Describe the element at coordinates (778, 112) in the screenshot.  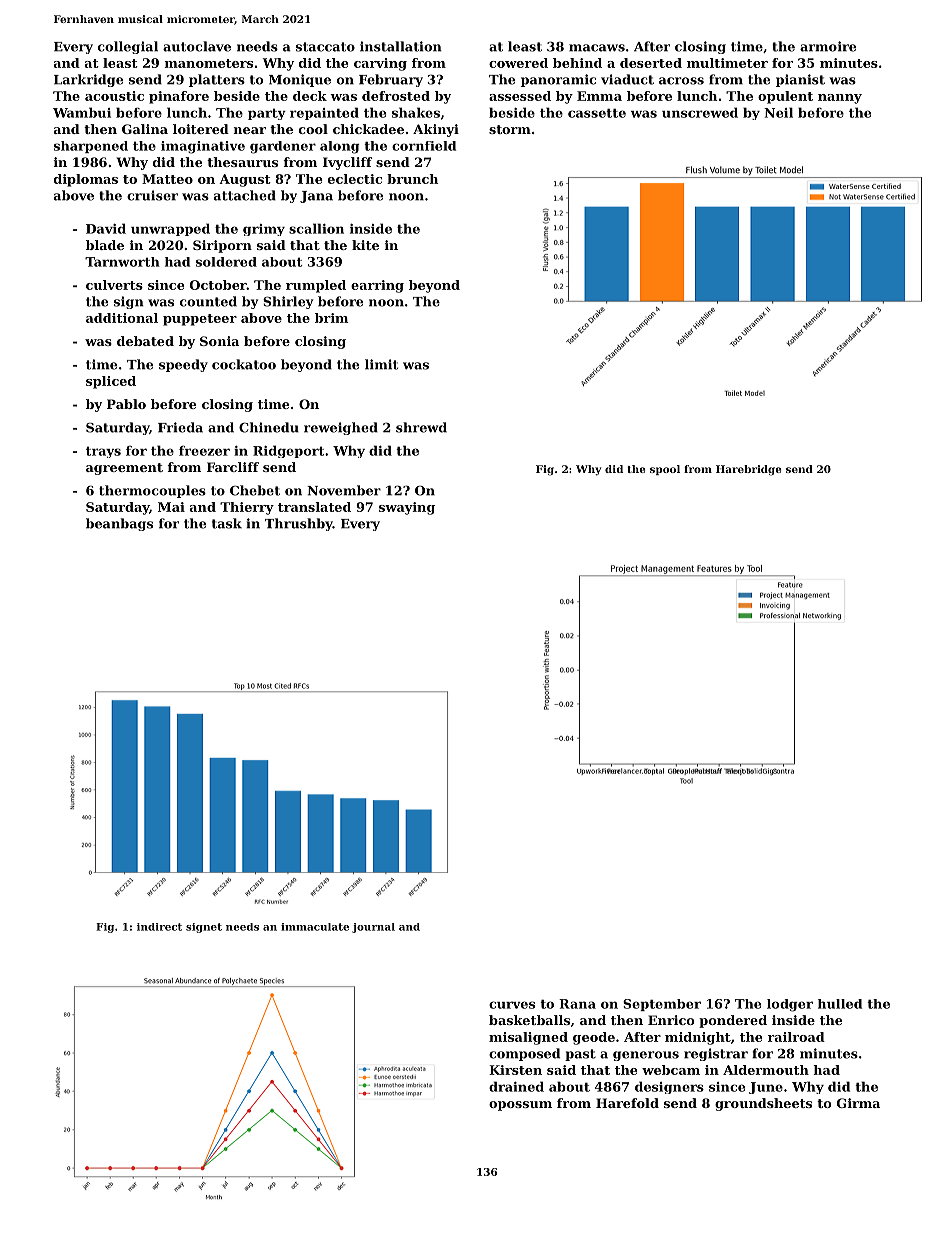
I see `Neil` at that location.
